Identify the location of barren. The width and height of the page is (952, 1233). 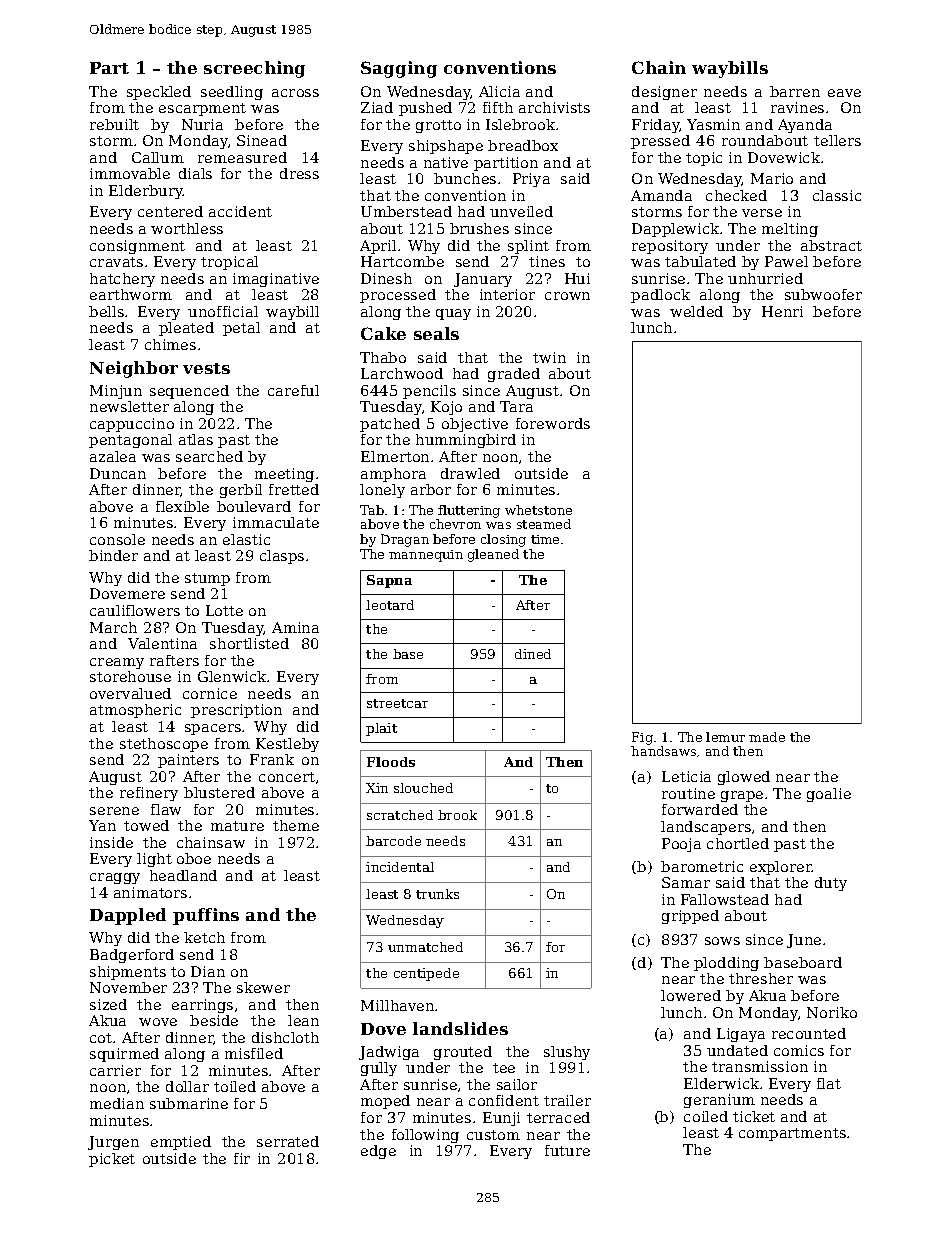
(795, 91).
